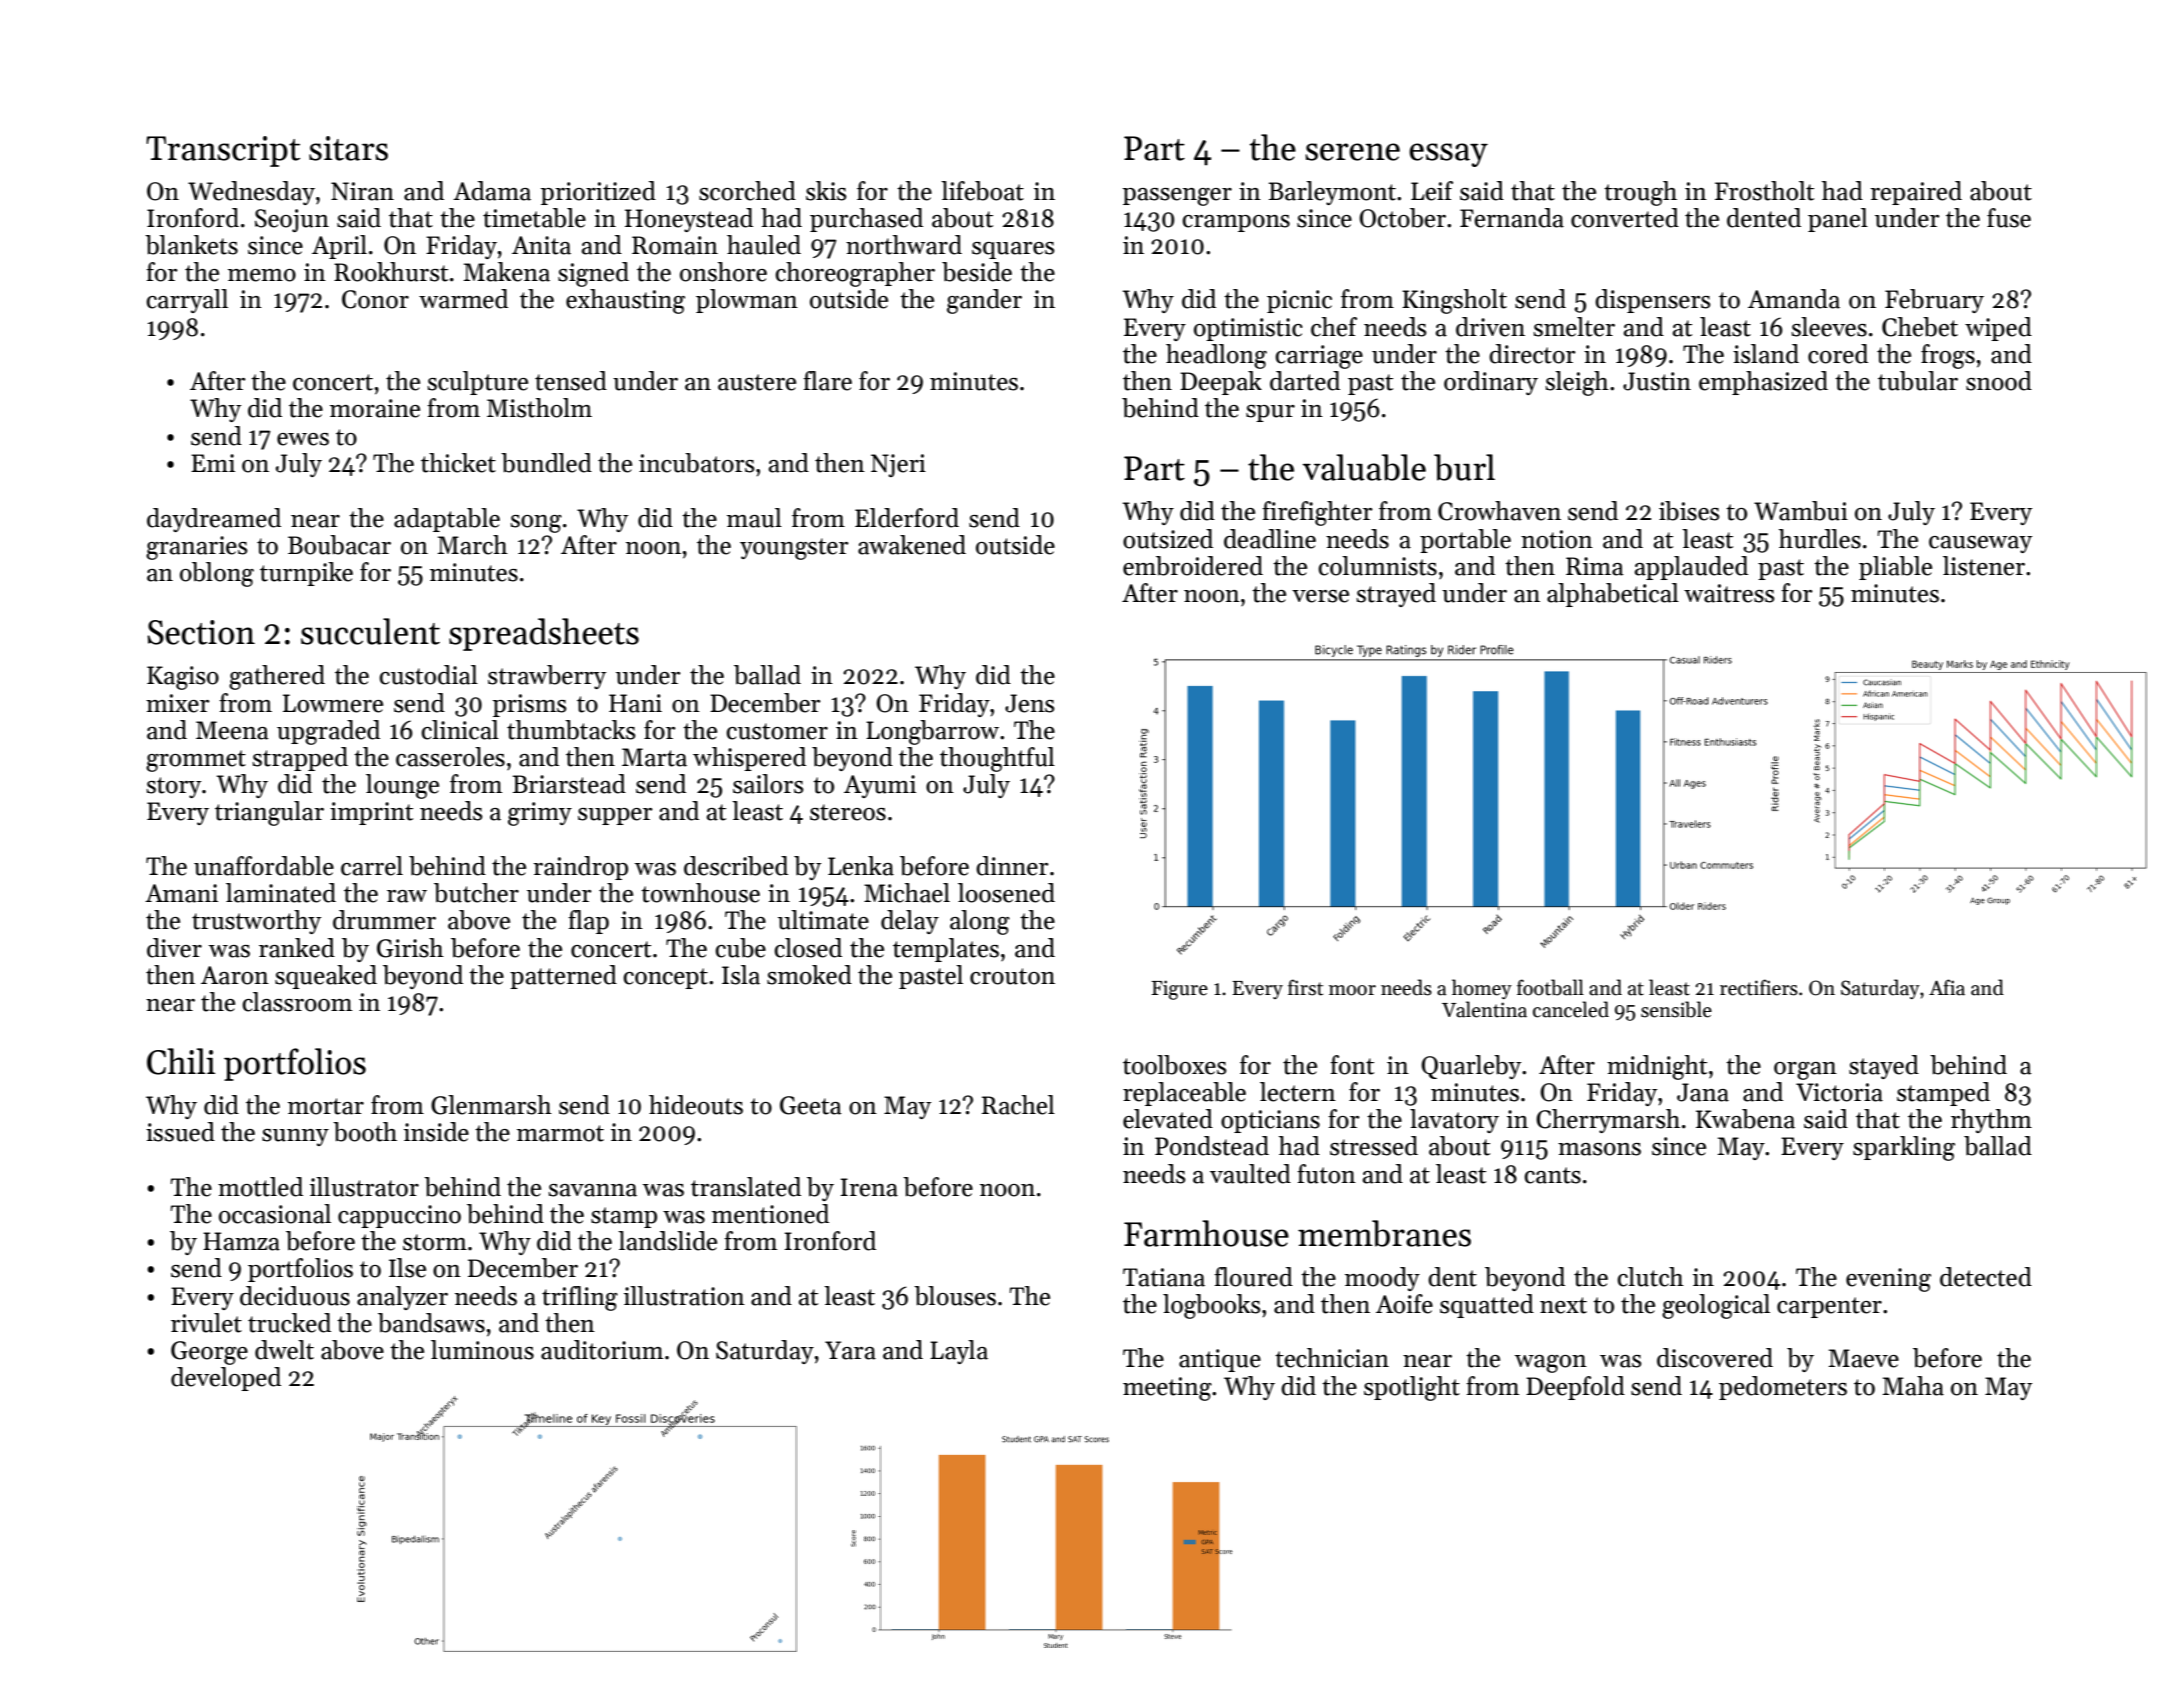 This screenshot has height=1683, width=2178. I want to click on concept, so click(665, 978).
